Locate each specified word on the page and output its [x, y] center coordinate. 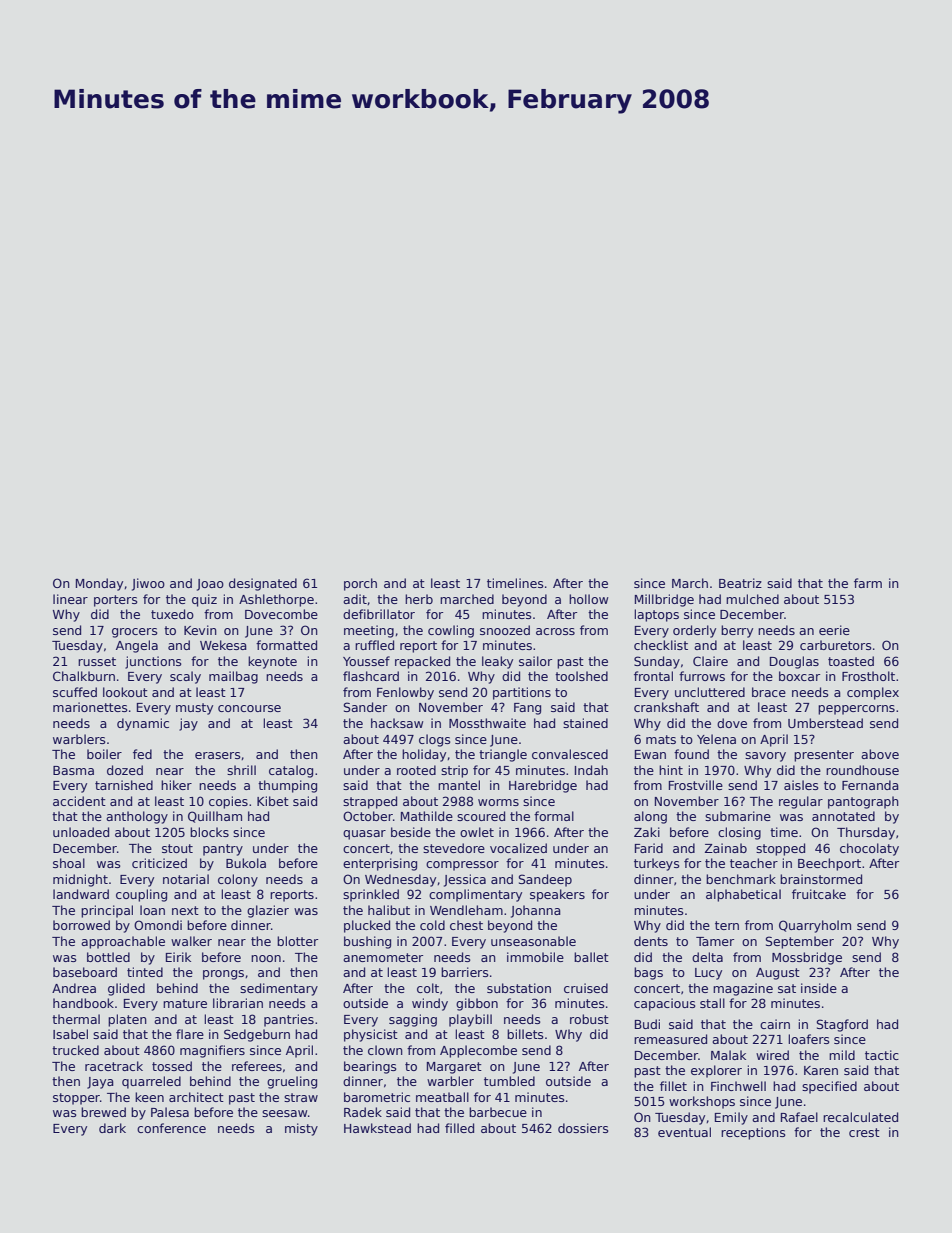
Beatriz [740, 583]
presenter [824, 756]
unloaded [81, 832]
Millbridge [664, 600]
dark [112, 1128]
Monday [99, 584]
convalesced [570, 754]
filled [459, 1128]
